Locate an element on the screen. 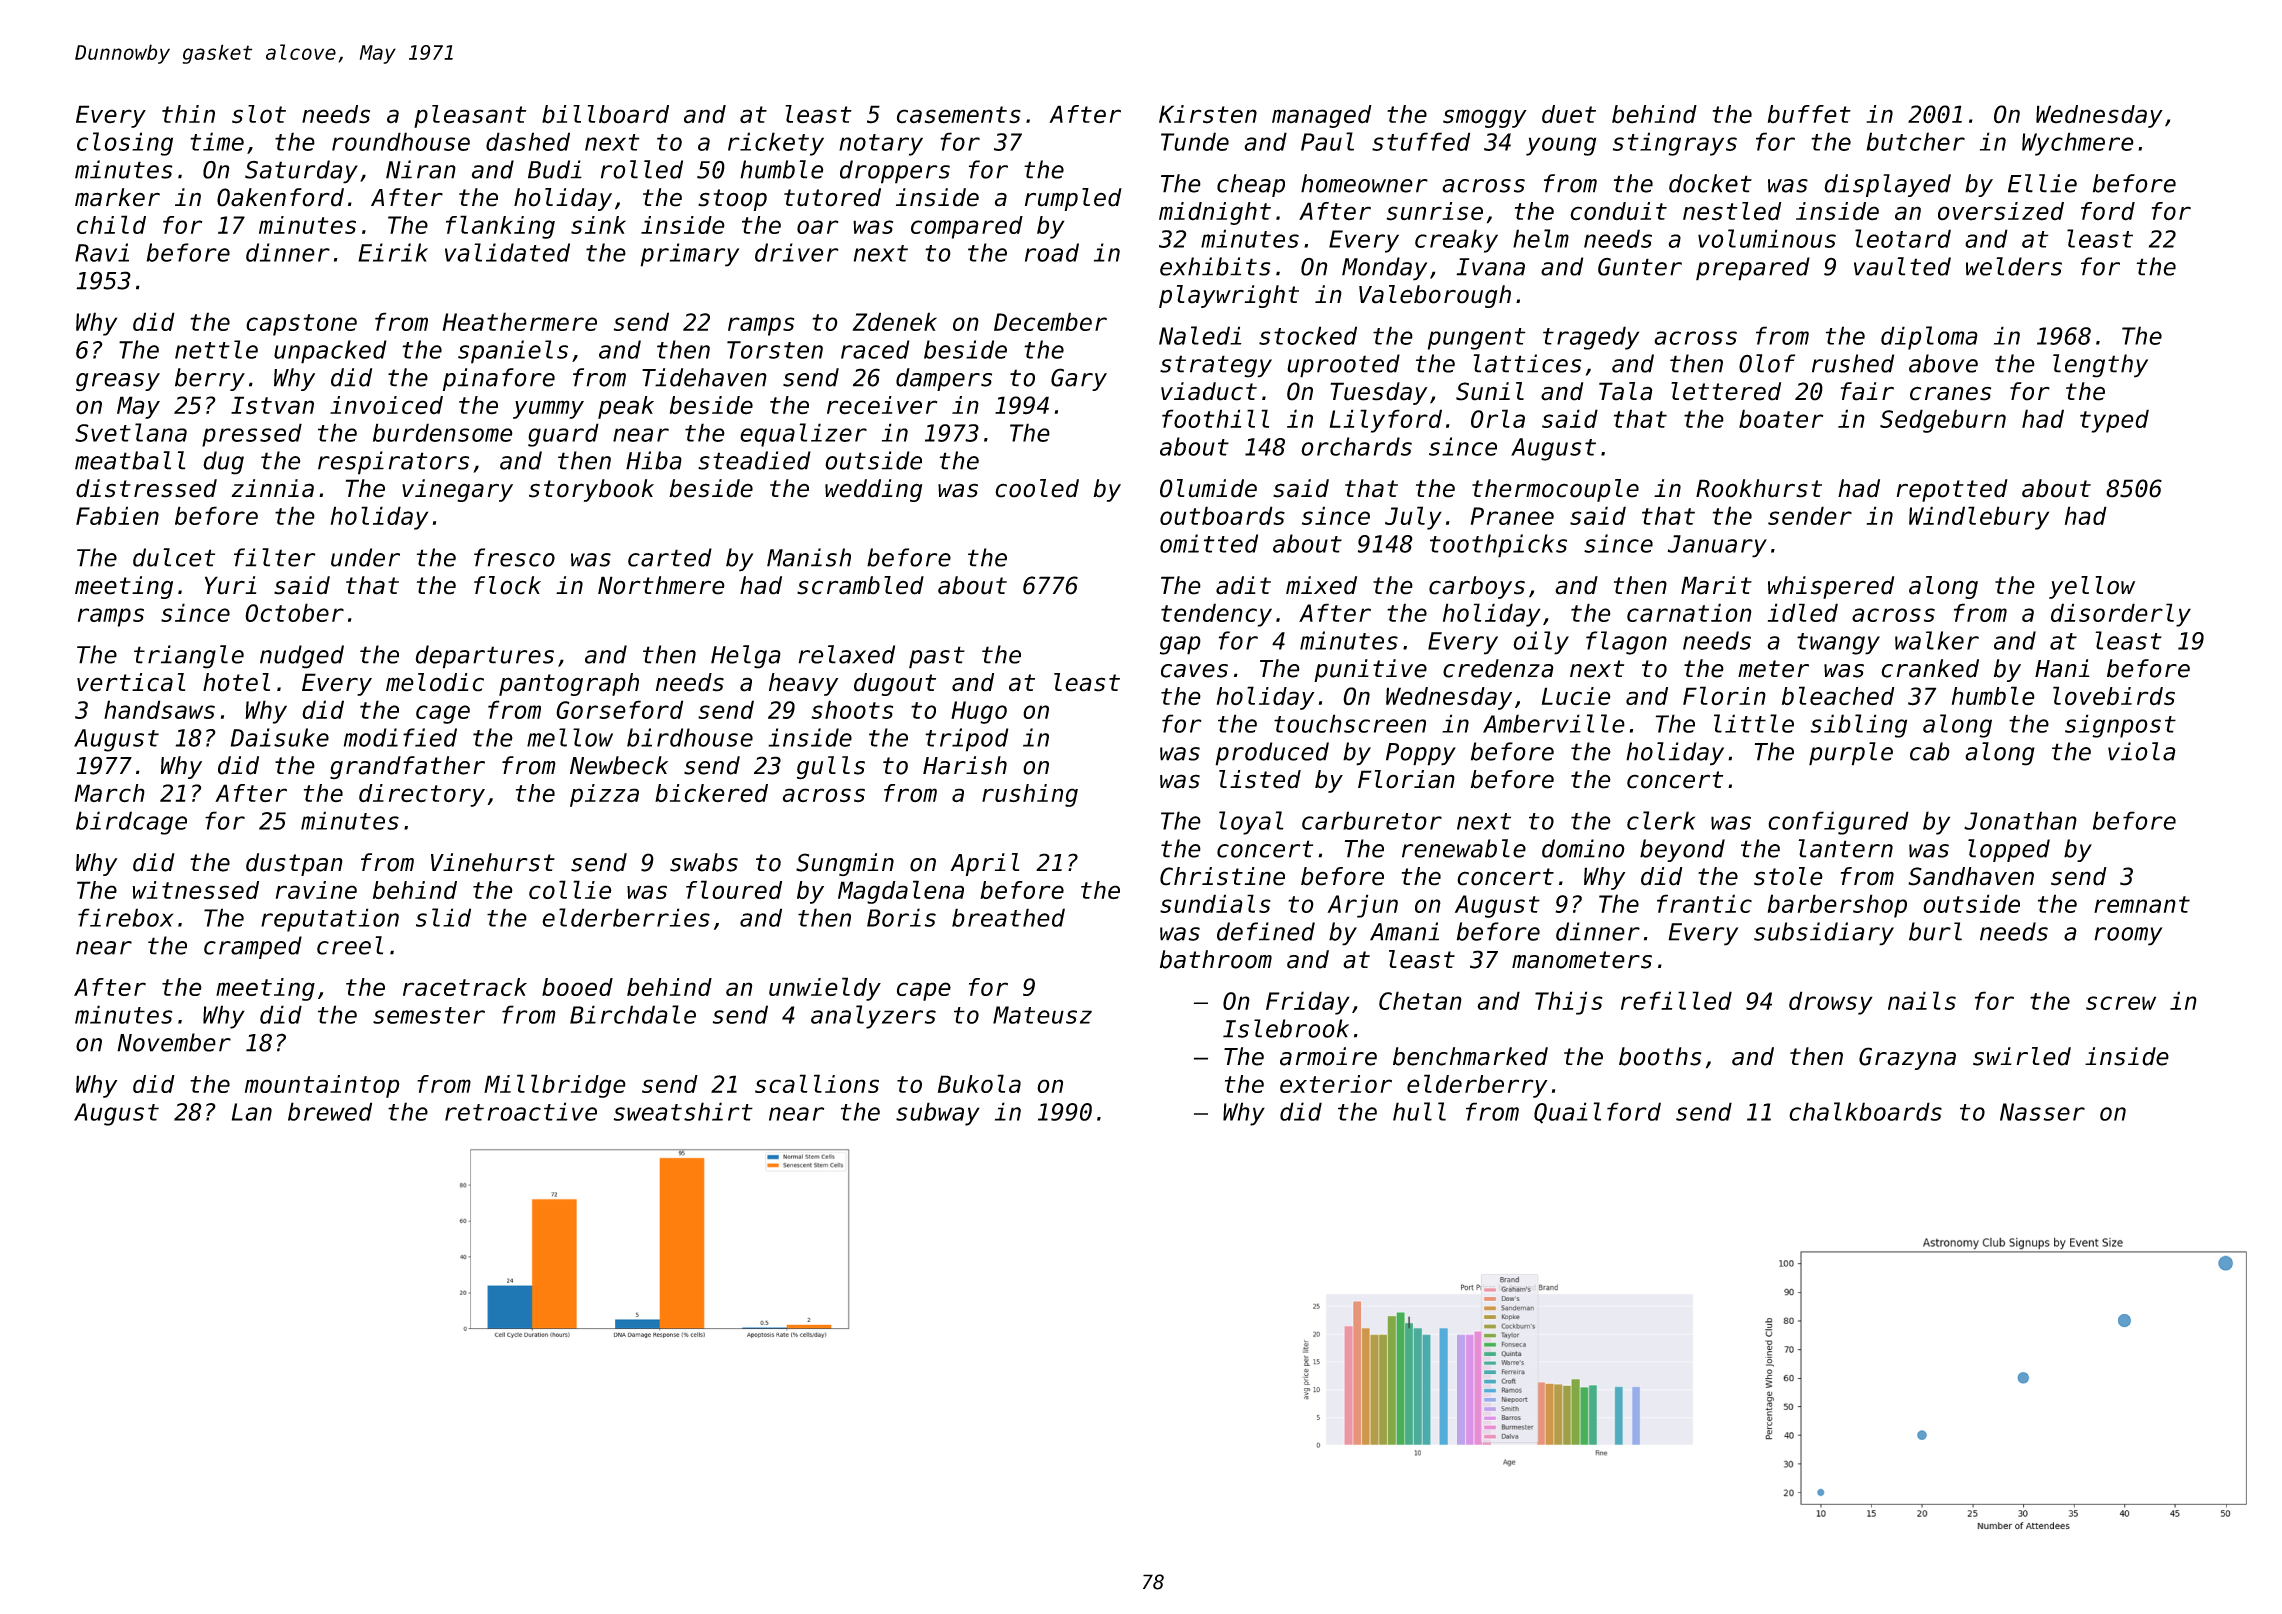  remnant is located at coordinates (2142, 904).
